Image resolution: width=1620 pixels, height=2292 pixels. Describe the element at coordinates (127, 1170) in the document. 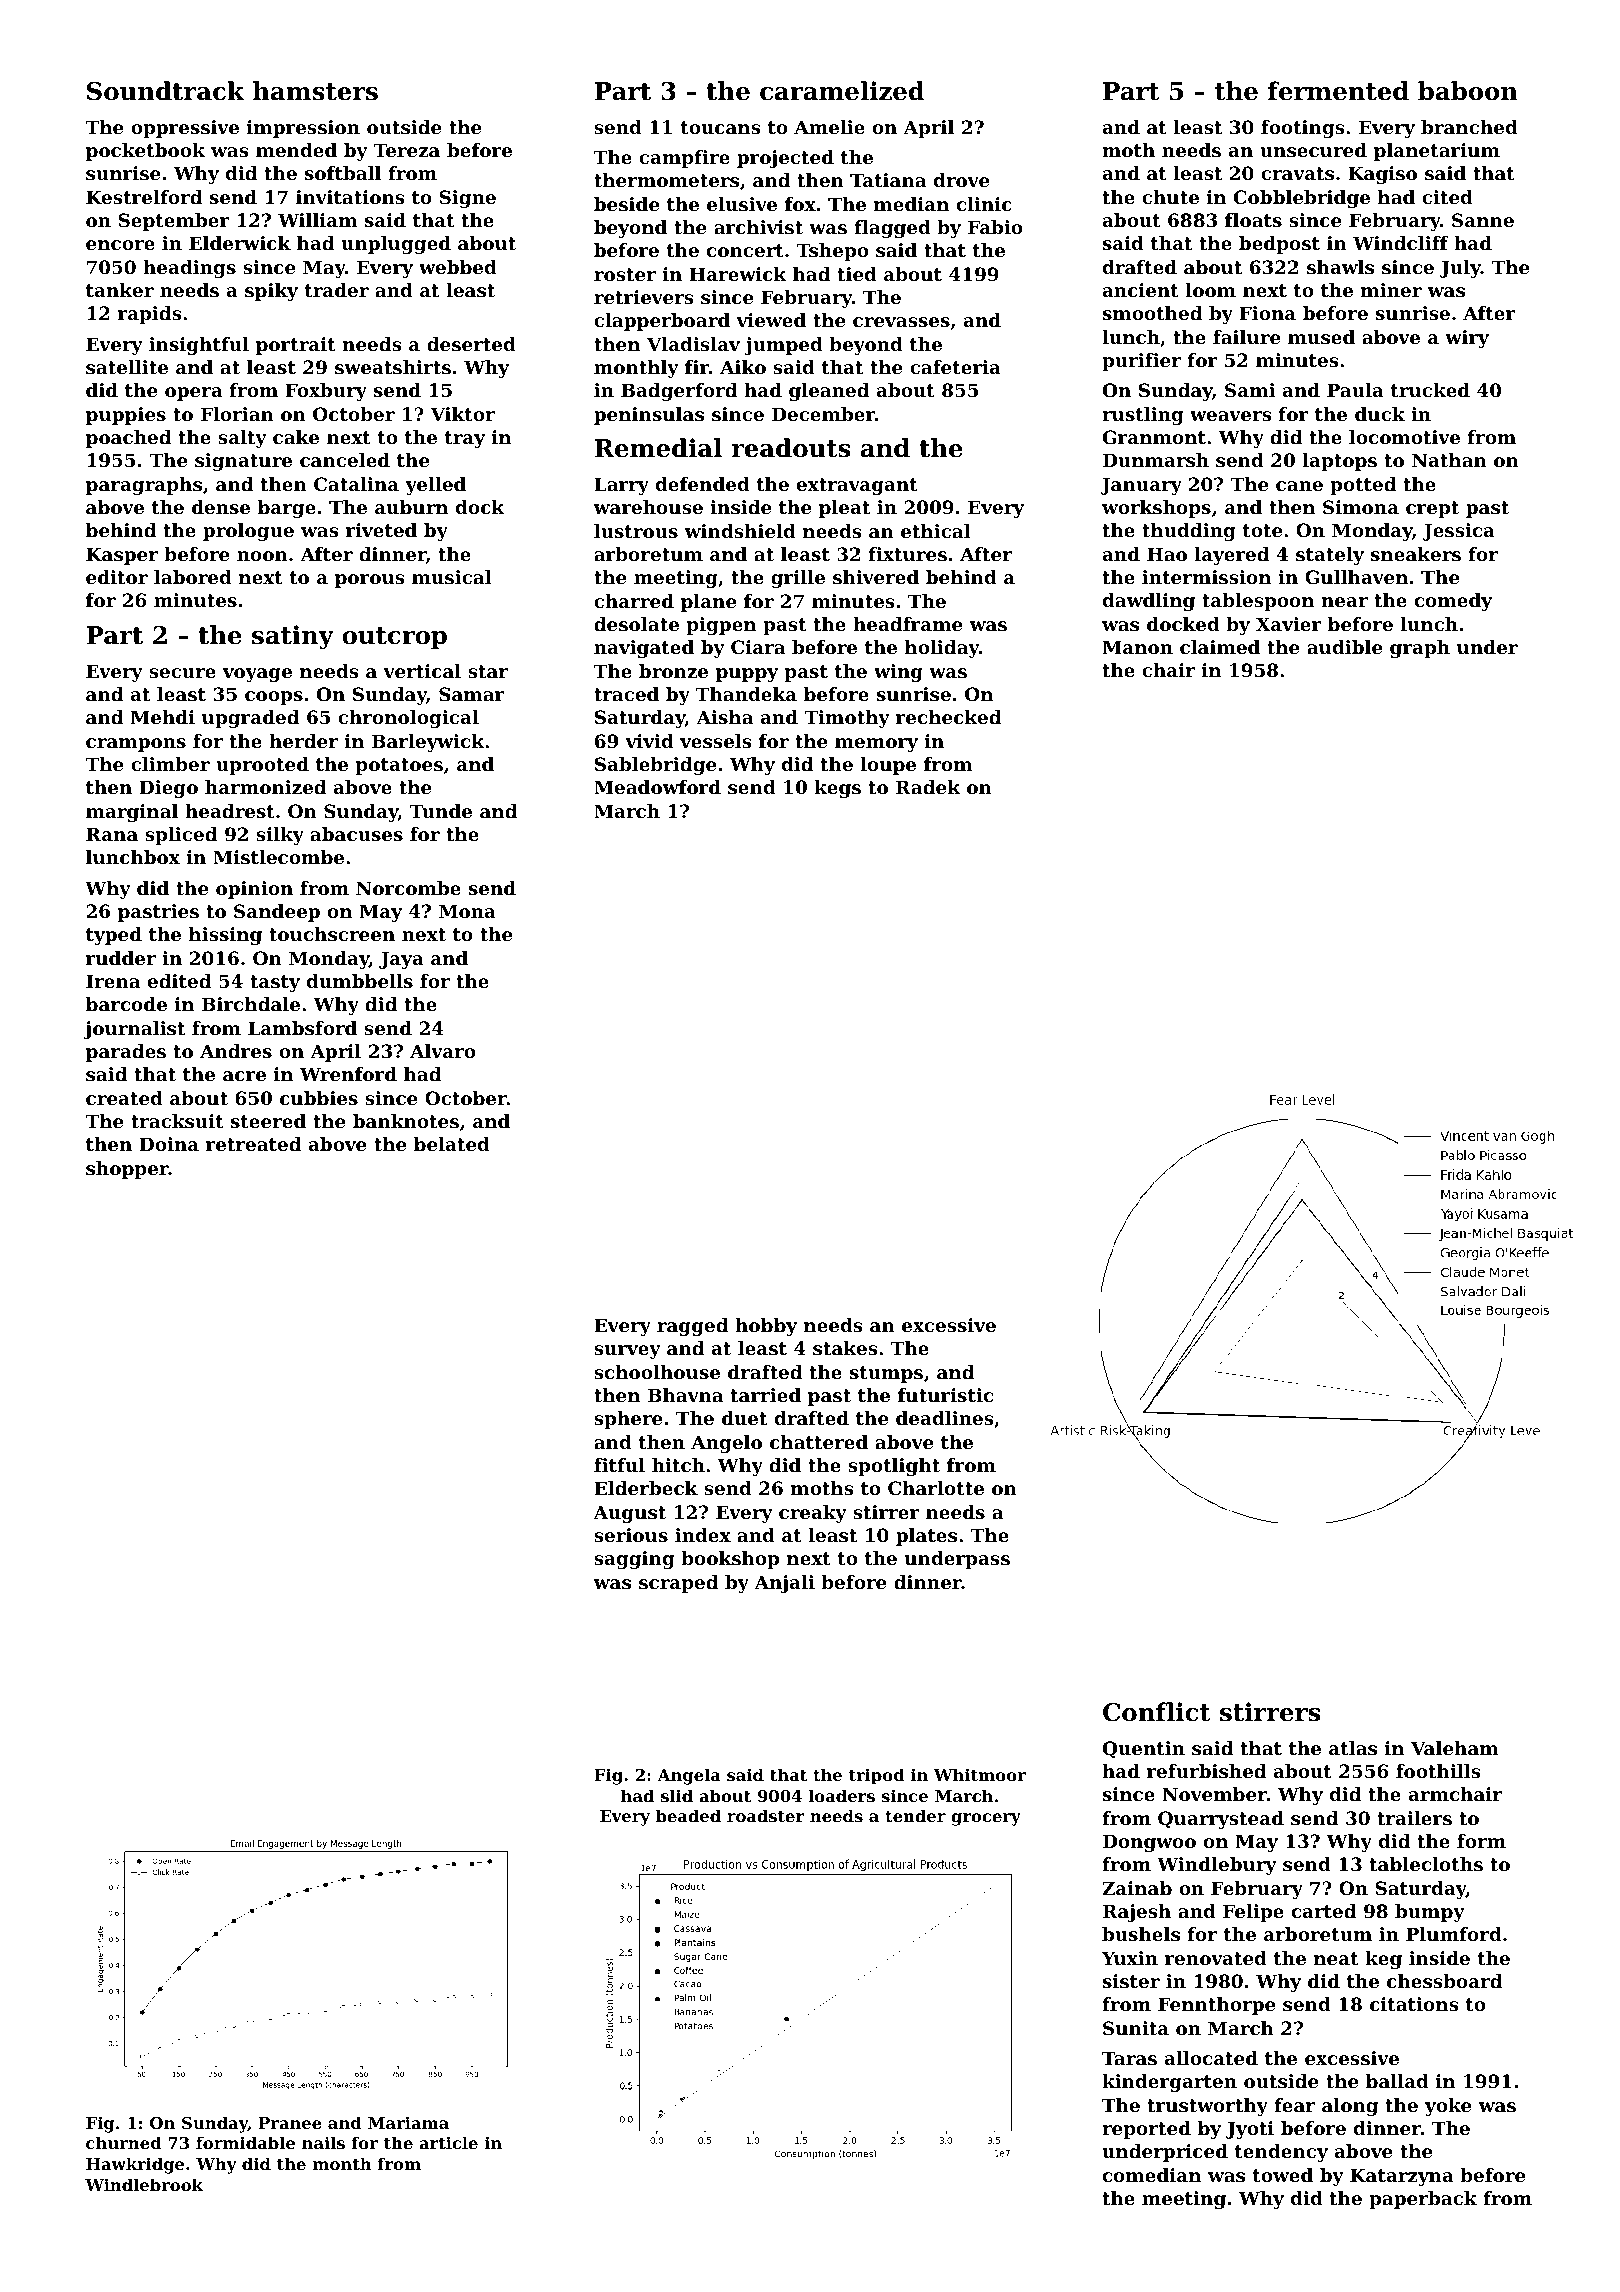

I see `shopper` at that location.
